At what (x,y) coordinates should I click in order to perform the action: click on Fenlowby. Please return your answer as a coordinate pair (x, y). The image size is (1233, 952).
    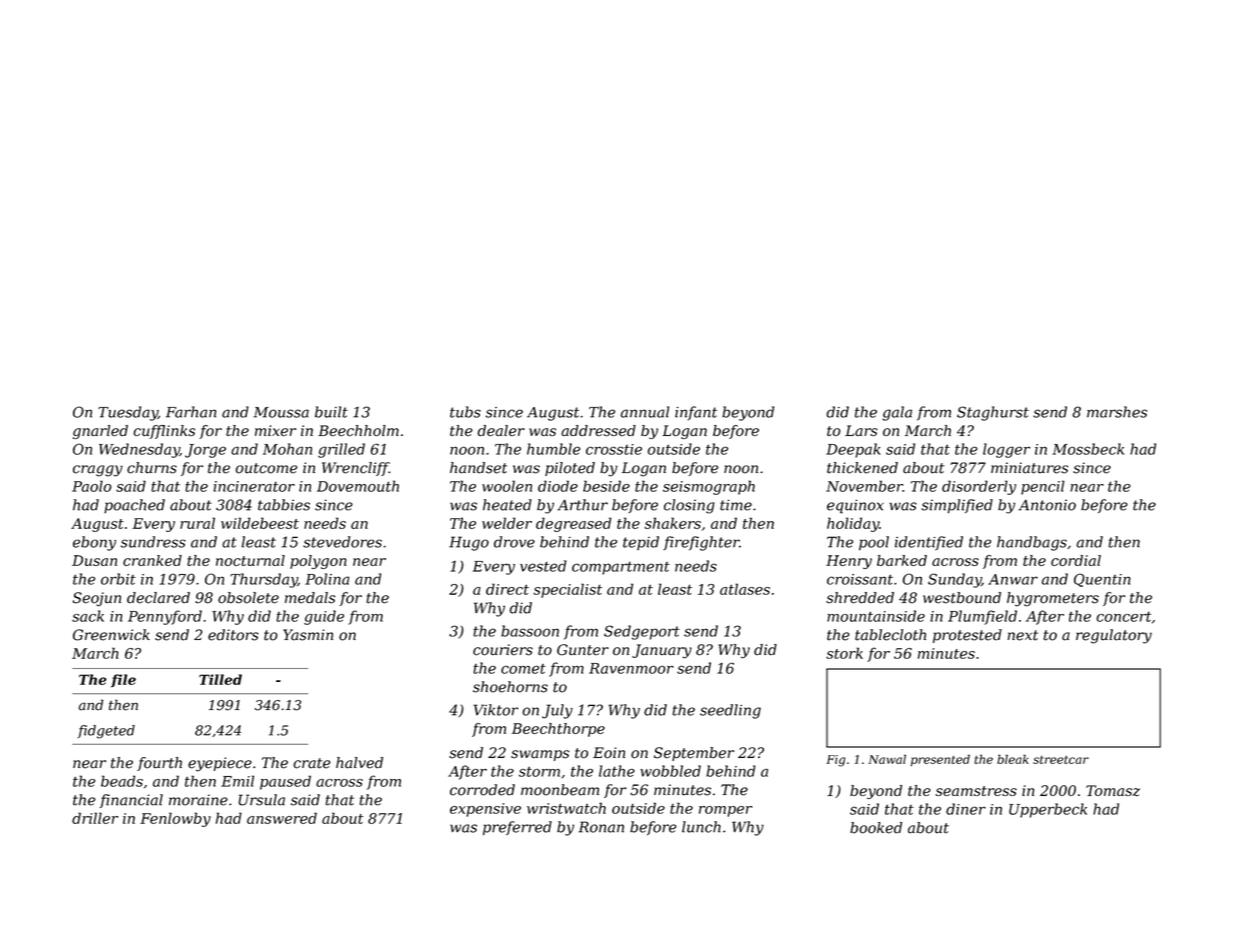
    Looking at the image, I should click on (175, 819).
